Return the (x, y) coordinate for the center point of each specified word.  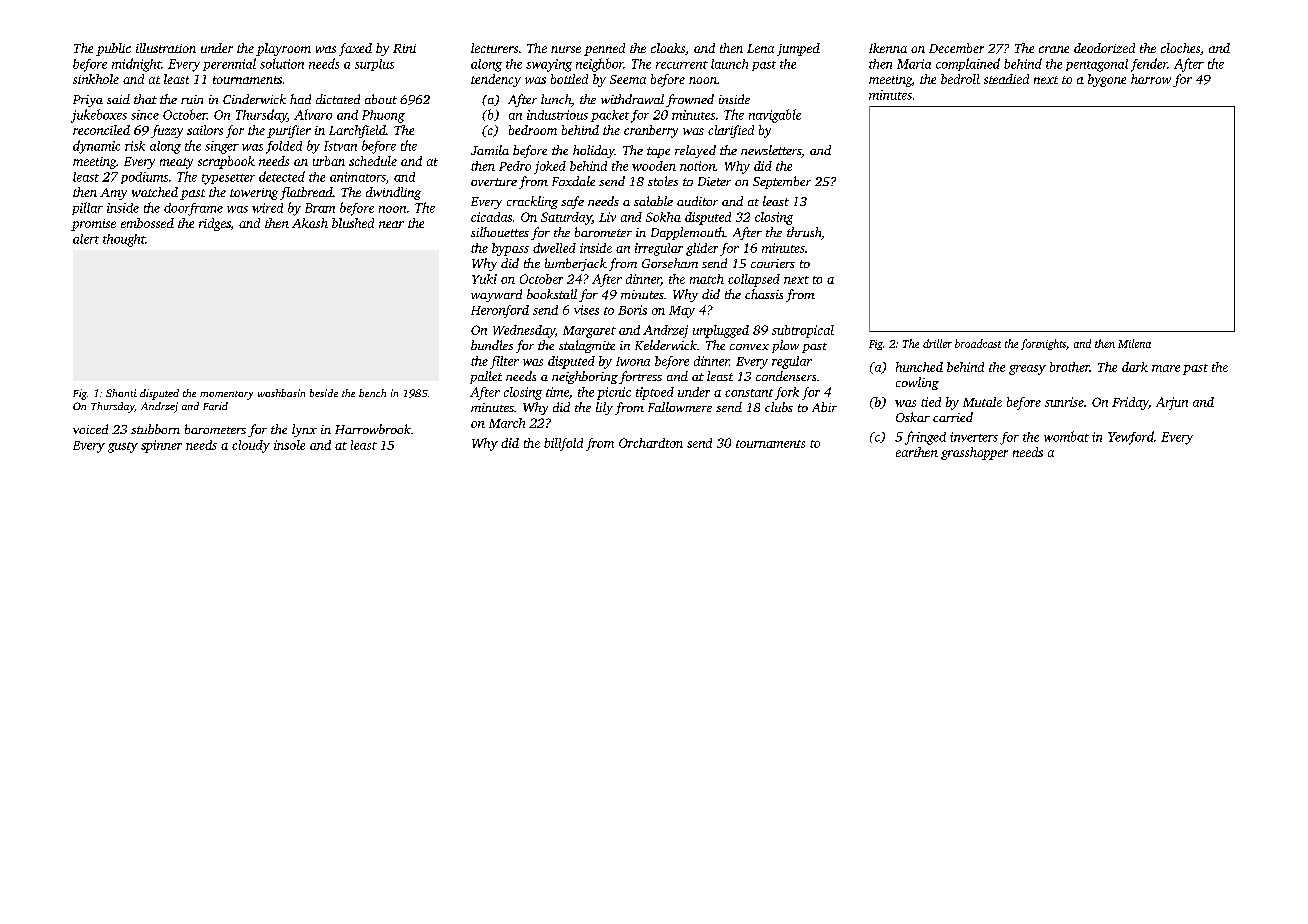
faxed (355, 49)
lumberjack (576, 264)
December (956, 48)
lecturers (494, 48)
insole (289, 445)
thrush (804, 233)
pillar (87, 208)
